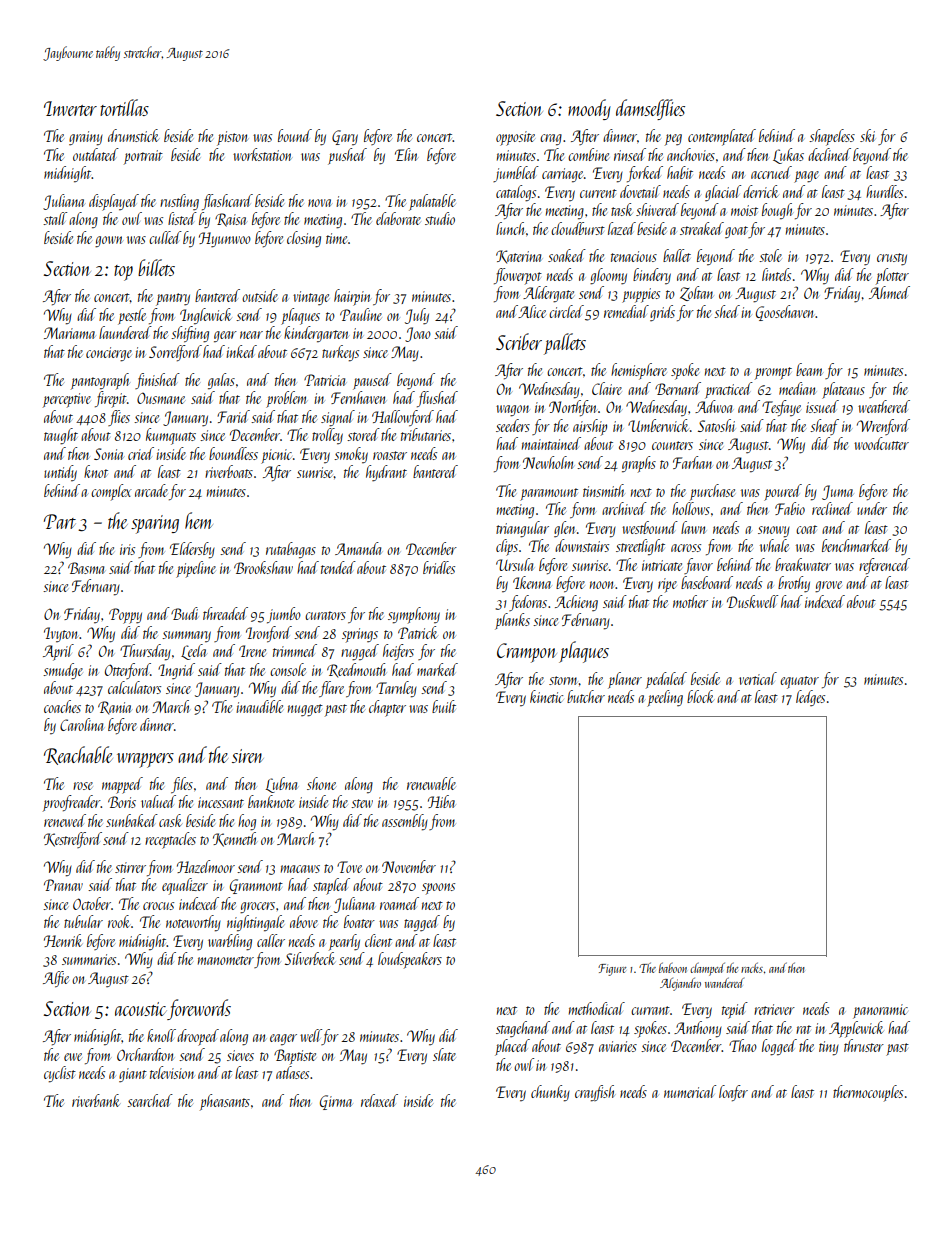 This page has height=1233, width=952. Describe the element at coordinates (96, 1100) in the page. I see `riverbank` at that location.
